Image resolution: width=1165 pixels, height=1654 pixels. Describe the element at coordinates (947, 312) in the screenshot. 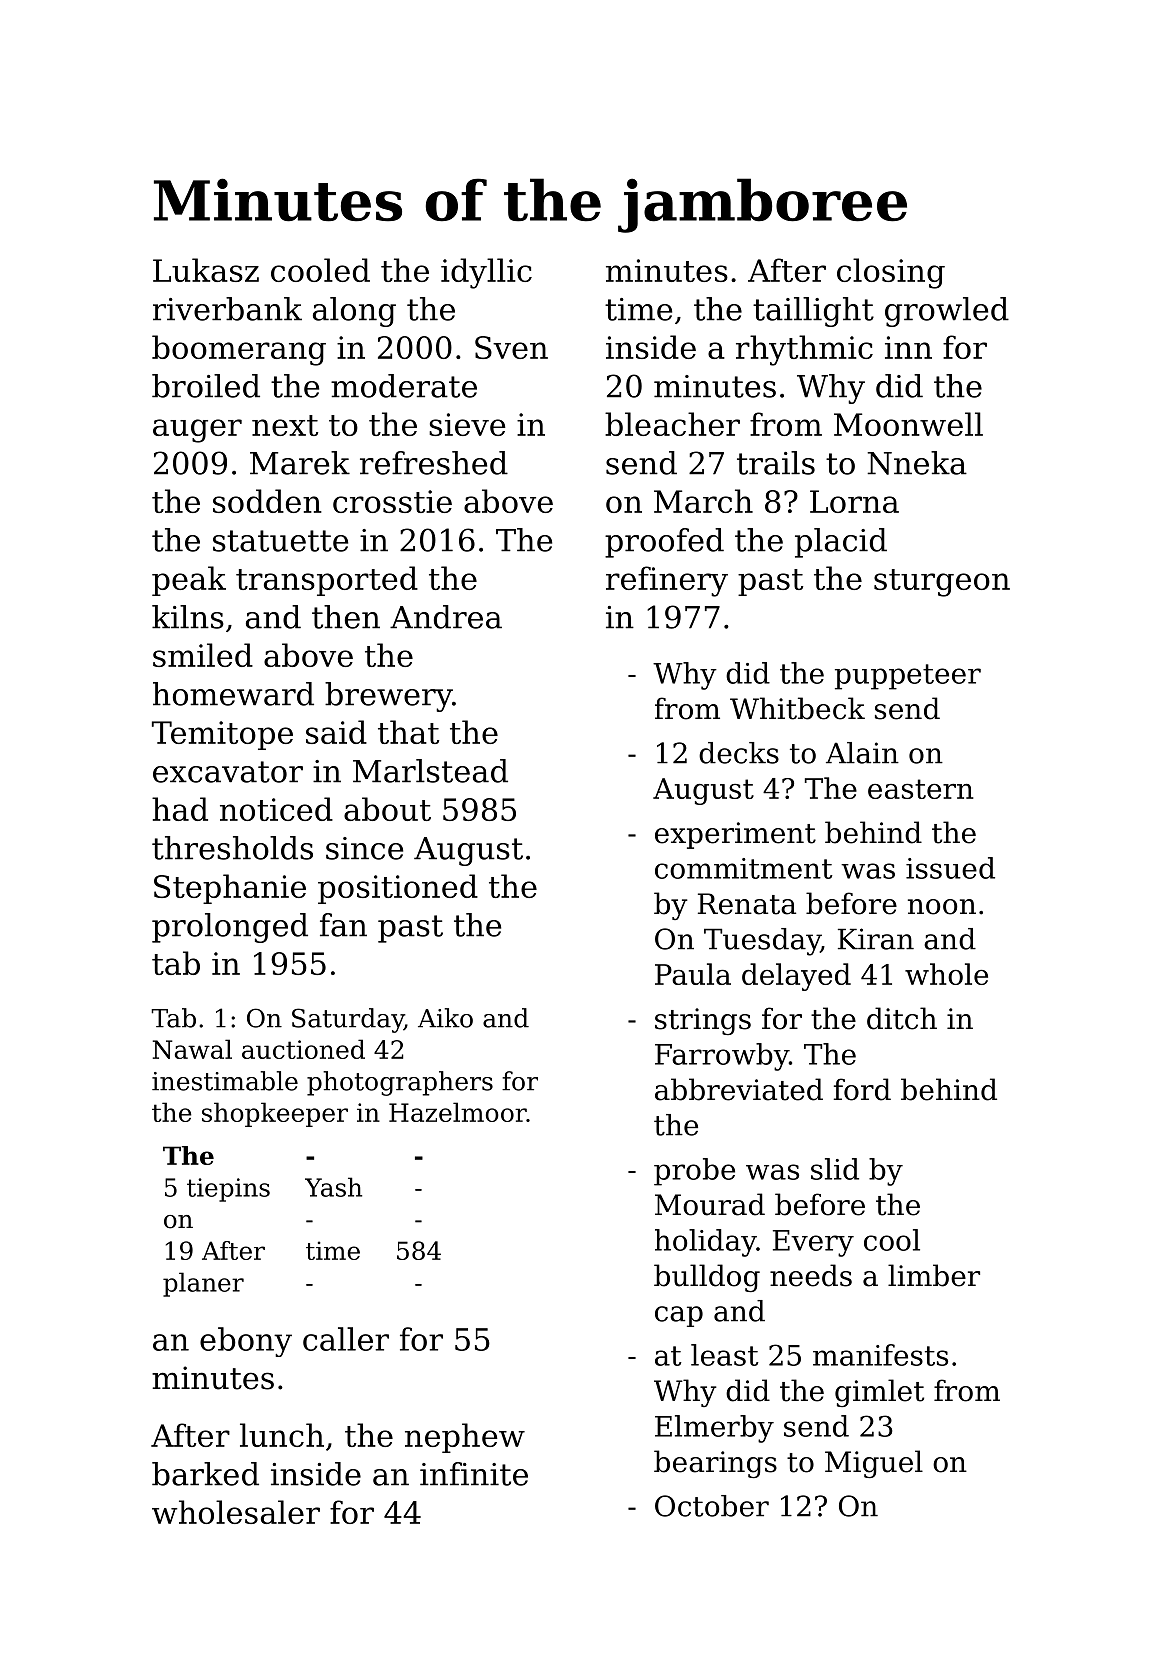

I see `growled` at that location.
